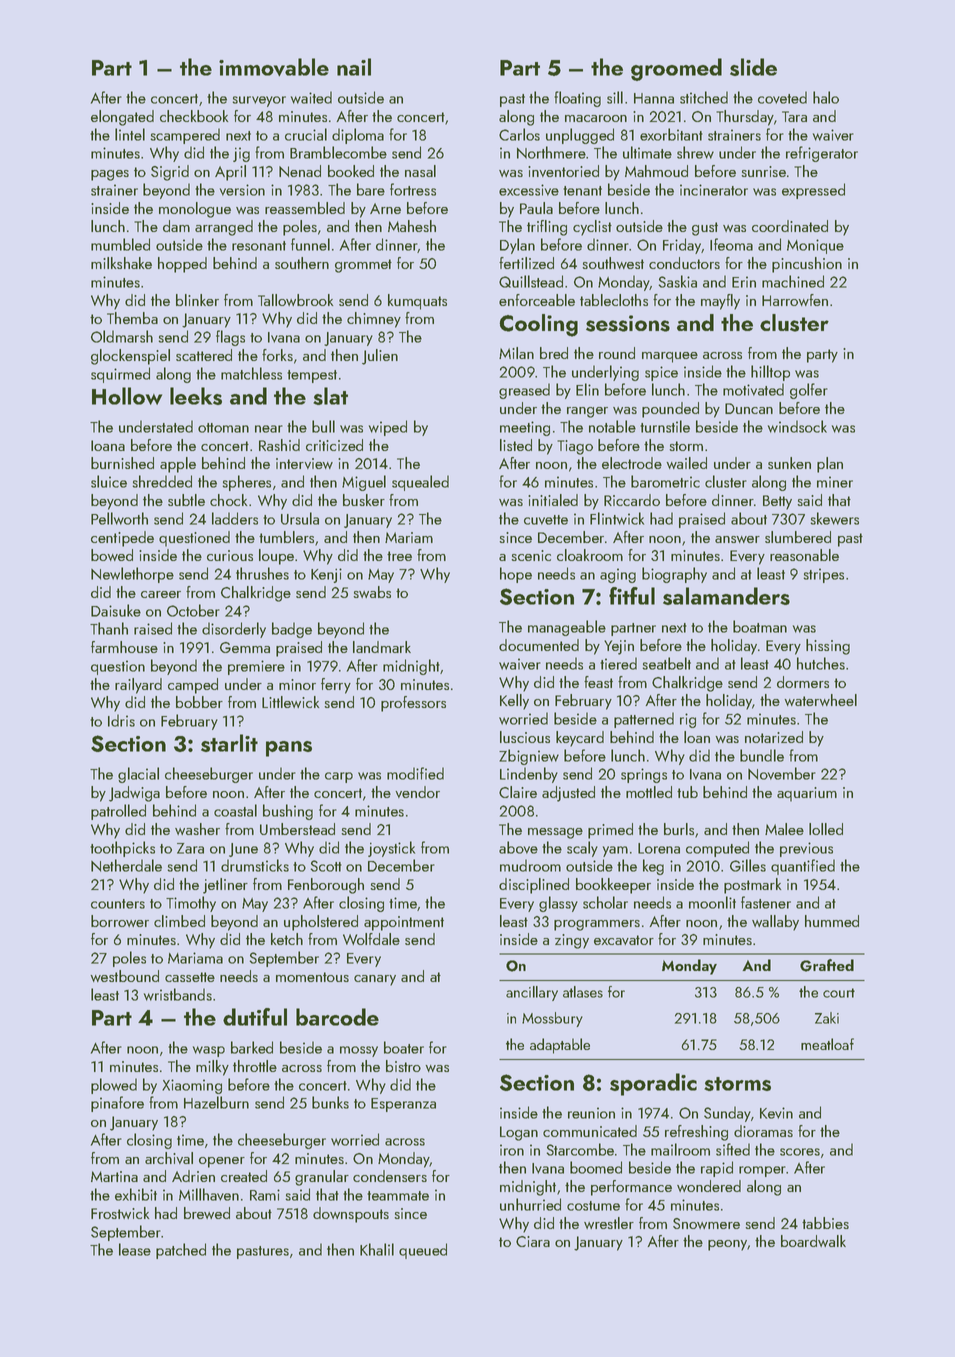  Describe the element at coordinates (813, 191) in the screenshot. I see `expressed` at that location.
